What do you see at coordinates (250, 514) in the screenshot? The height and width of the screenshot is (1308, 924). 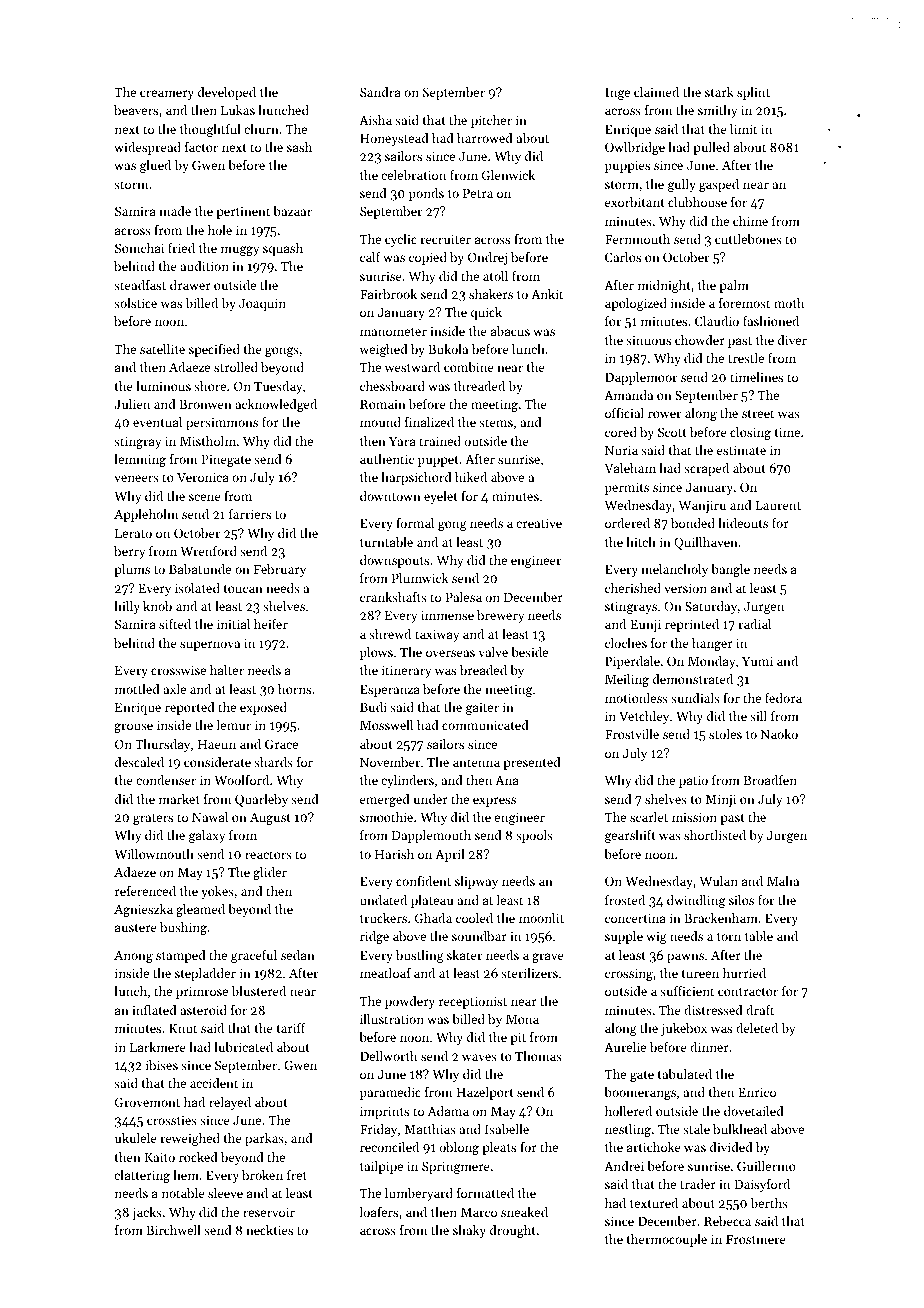 I see `farriers` at bounding box center [250, 514].
